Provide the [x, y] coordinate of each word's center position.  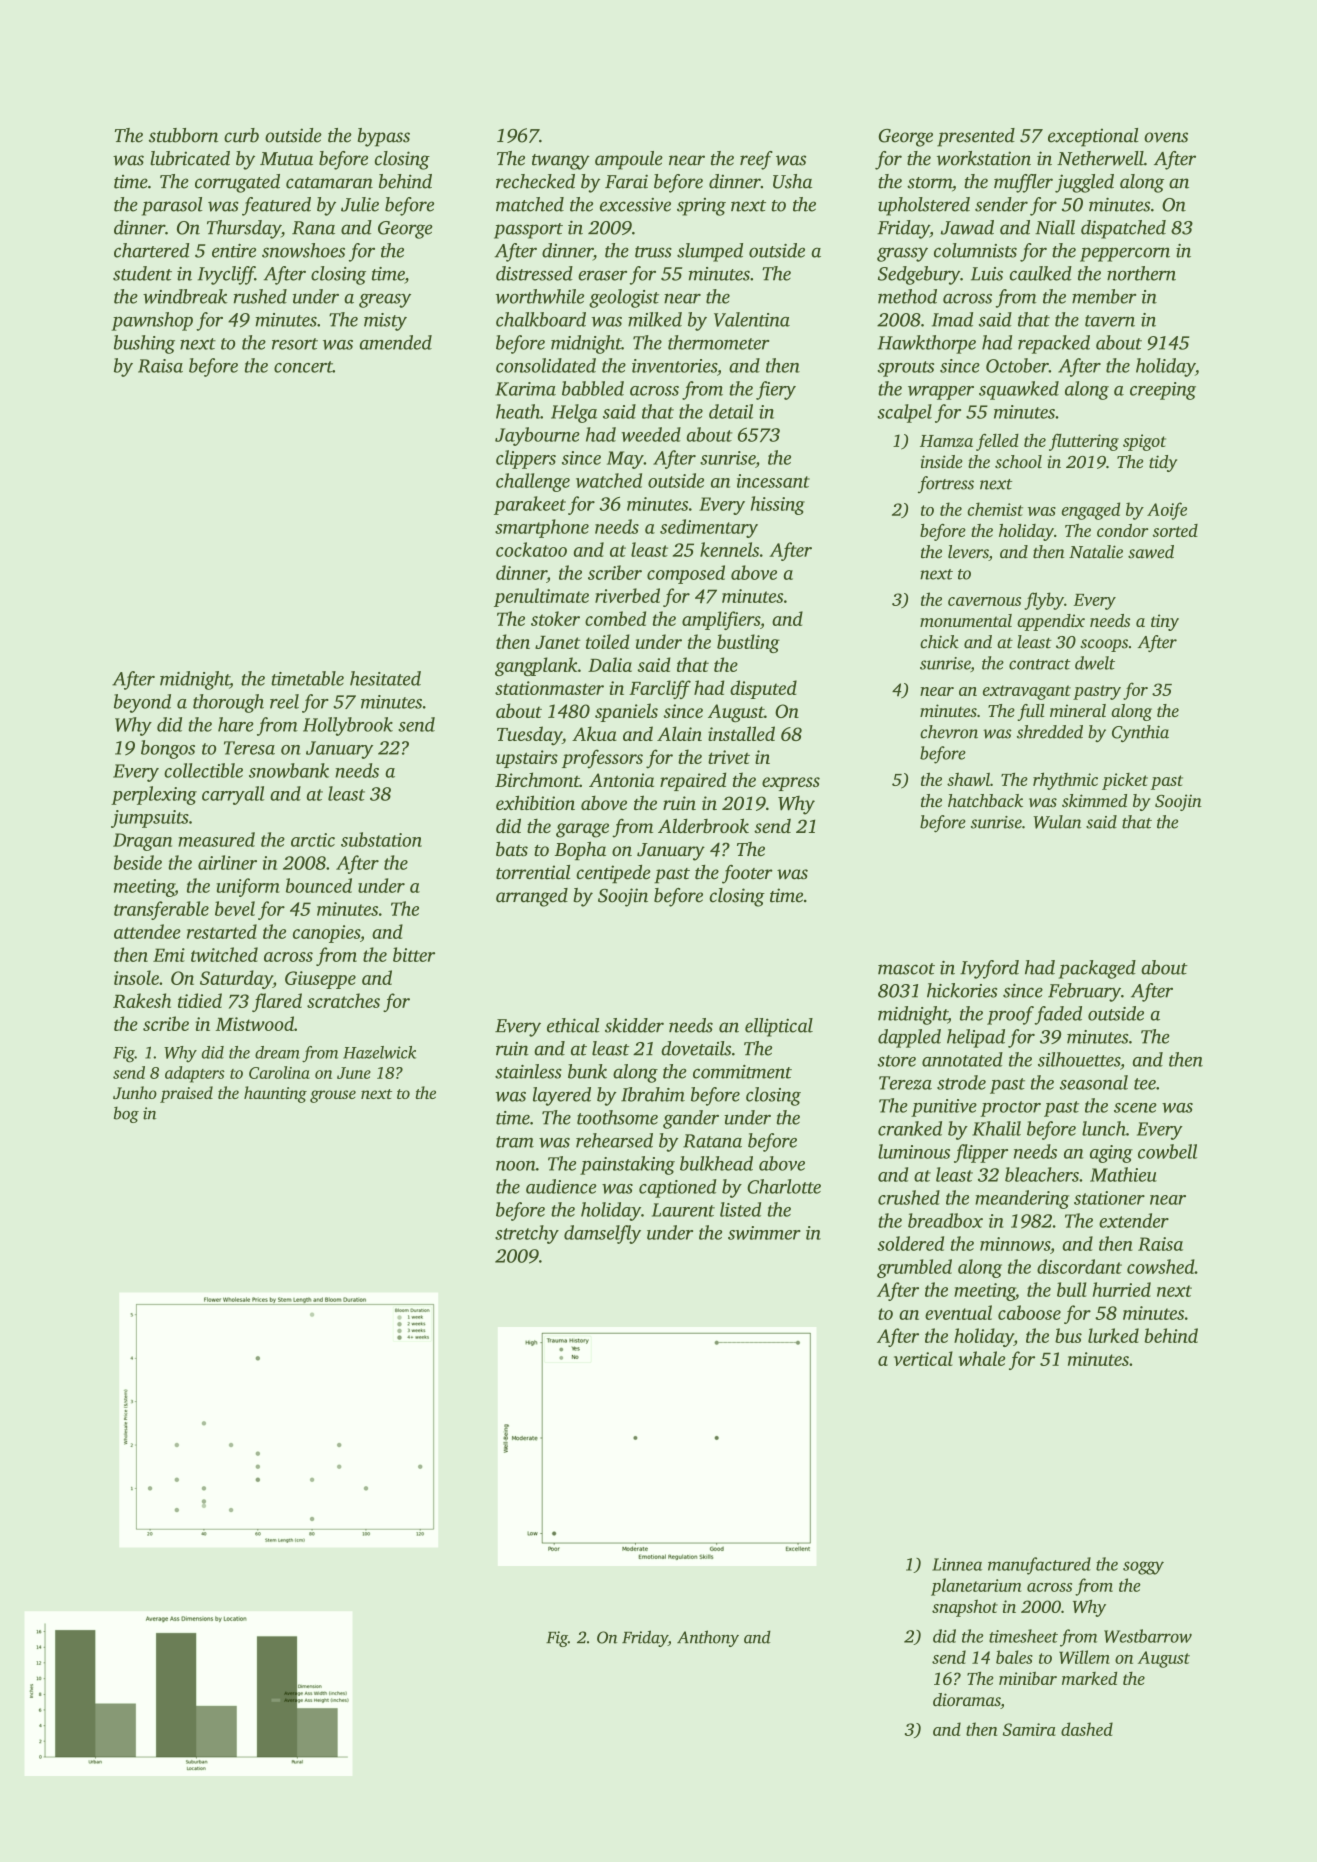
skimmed [1094, 800]
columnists [975, 250]
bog [126, 1114]
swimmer [764, 1233]
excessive [635, 205]
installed [741, 733]
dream [277, 1052]
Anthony [708, 1638]
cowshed [1161, 1266]
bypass [384, 137]
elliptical [779, 1027]
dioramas [967, 1701]
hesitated [385, 678]
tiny [1165, 622]
